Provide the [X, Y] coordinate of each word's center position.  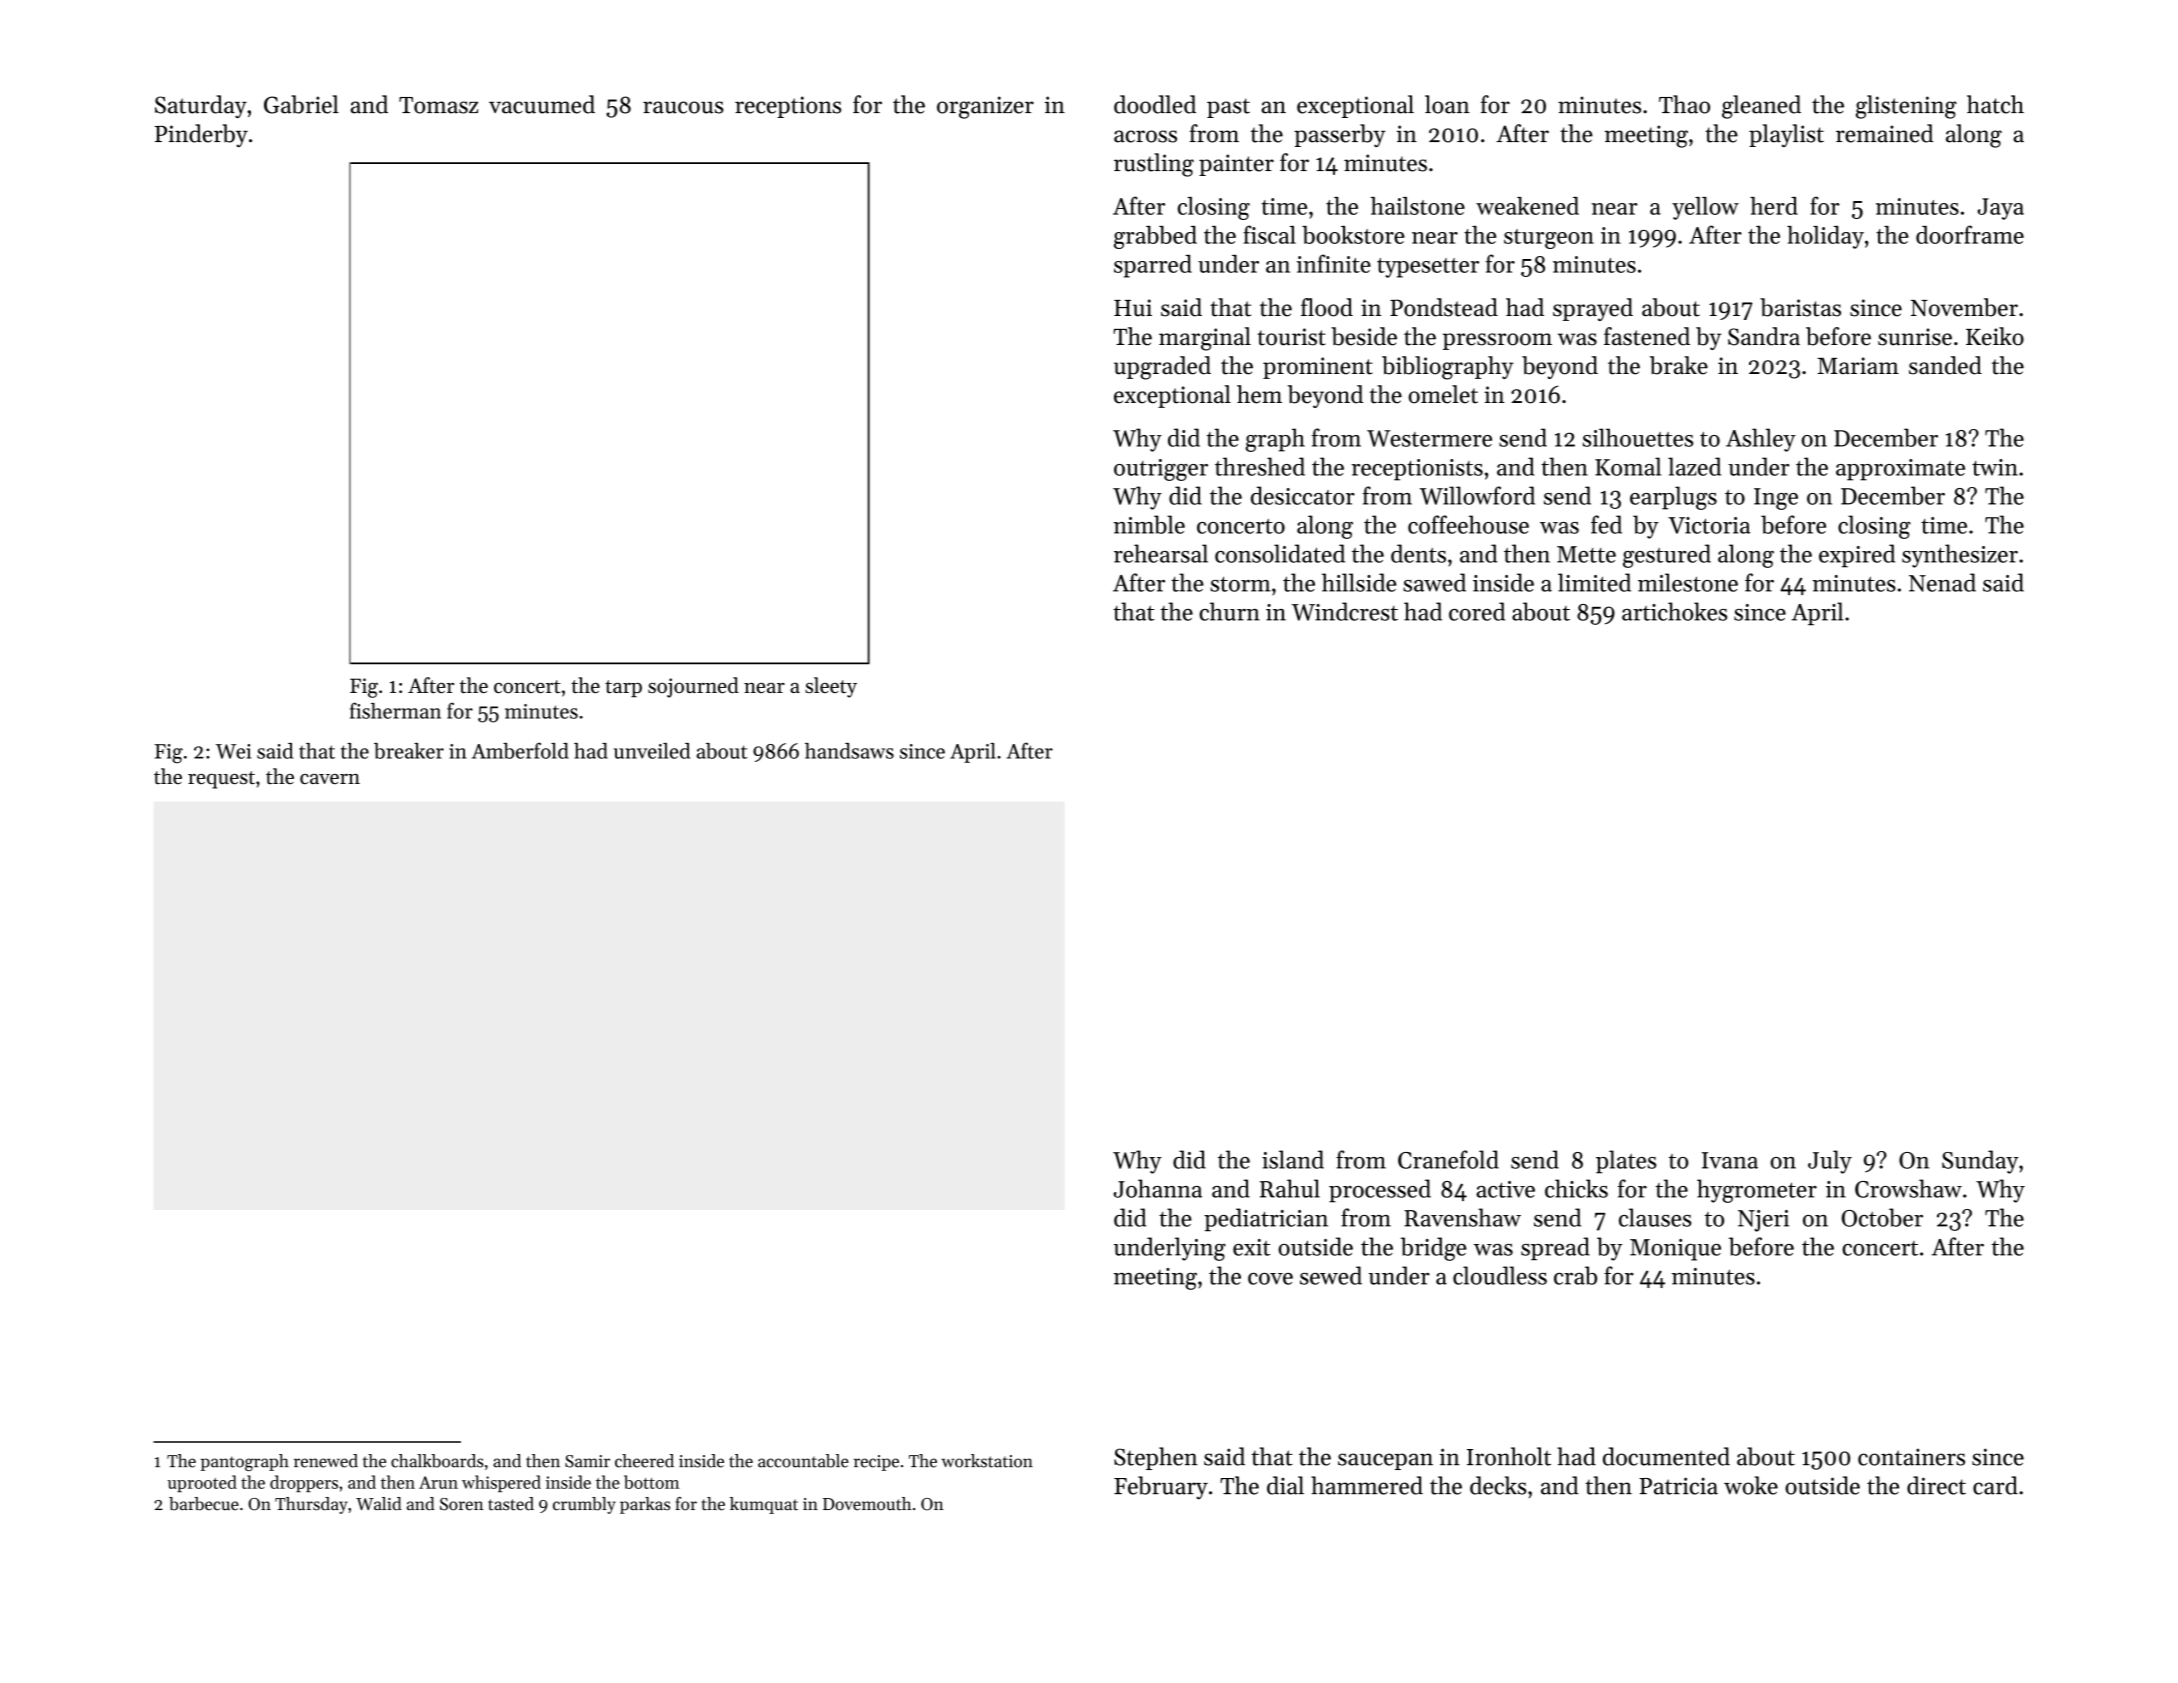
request [221, 780]
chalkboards [437, 1461]
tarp [623, 688]
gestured [1667, 556]
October [1882, 1217]
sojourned [693, 687]
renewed [326, 1461]
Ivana [1730, 1160]
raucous [683, 107]
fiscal [1269, 234]
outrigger [1161, 470]
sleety [831, 687]
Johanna [1157, 1188]
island [1293, 1159]
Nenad [1942, 582]
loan [1447, 104]
